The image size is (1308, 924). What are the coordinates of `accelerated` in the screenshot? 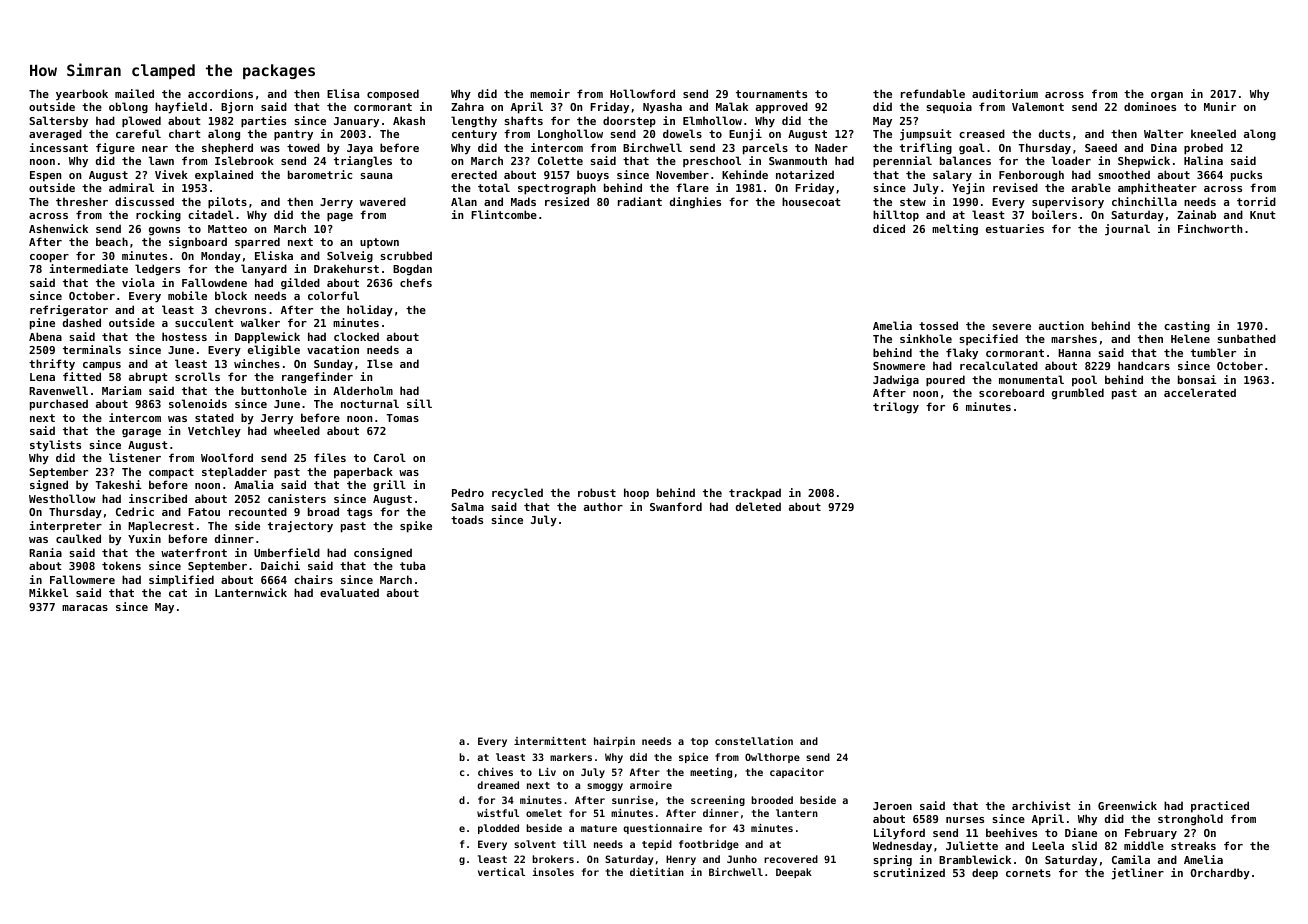 It's located at (1200, 392).
